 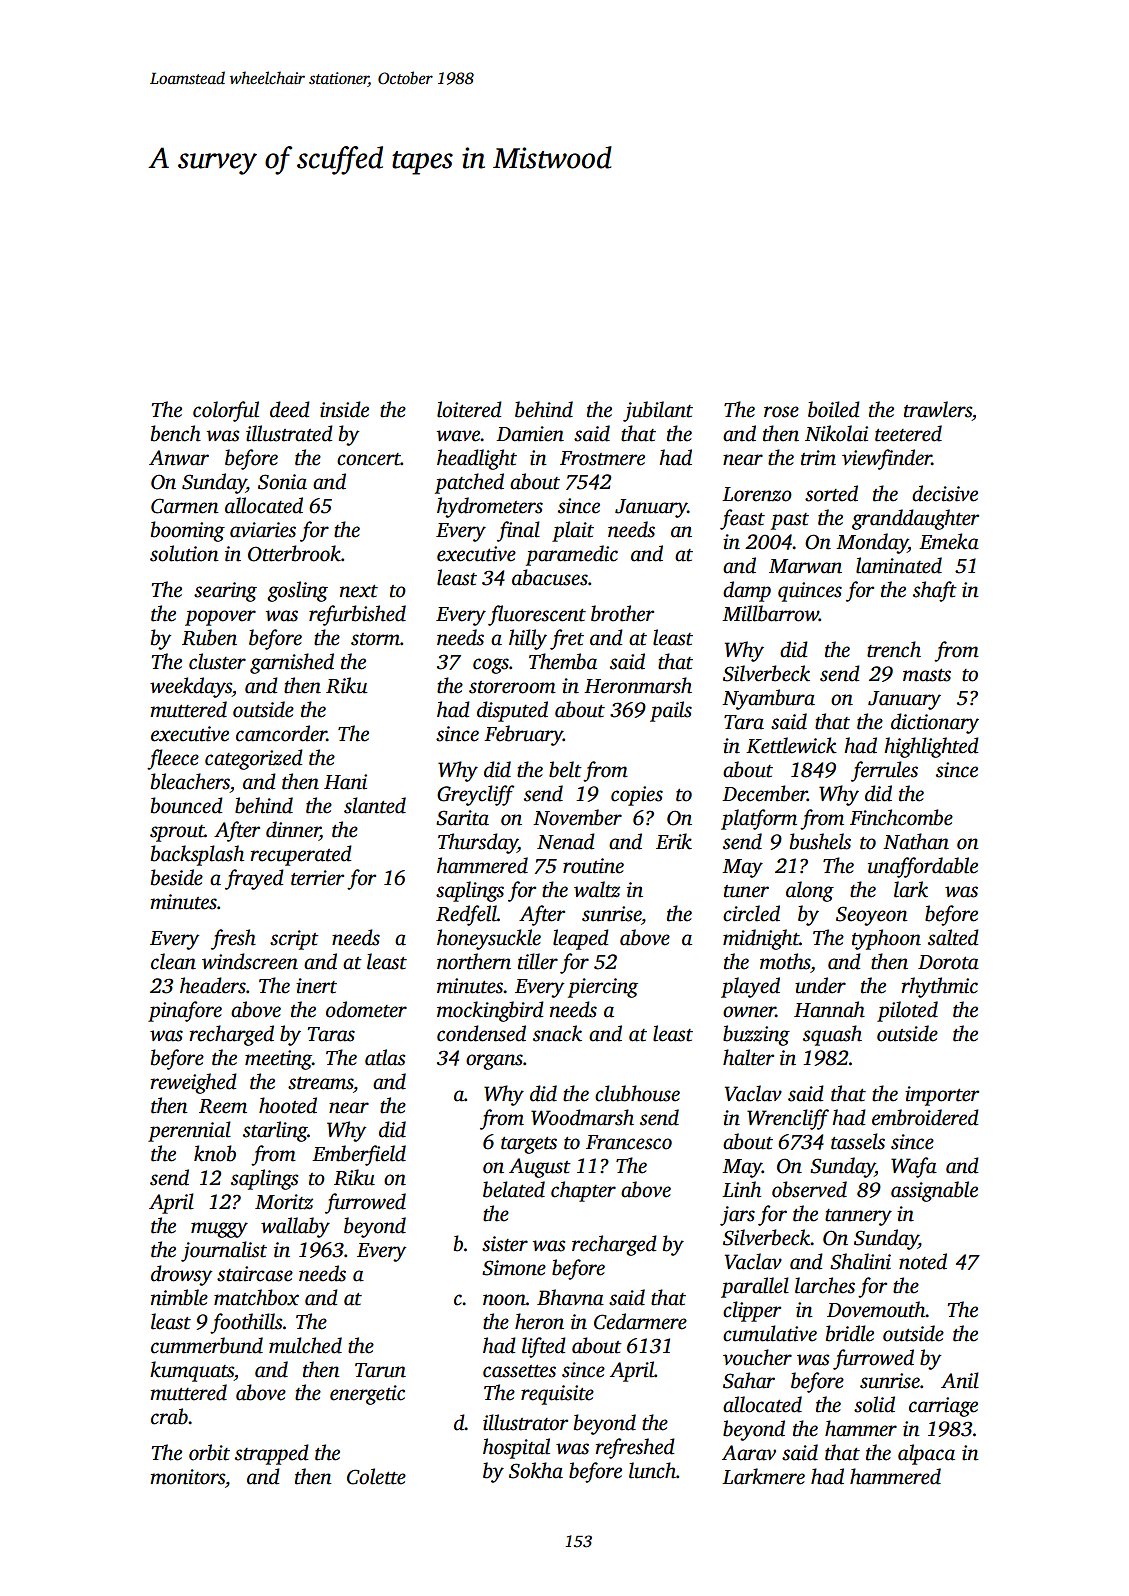 I want to click on solid, so click(x=874, y=1404).
